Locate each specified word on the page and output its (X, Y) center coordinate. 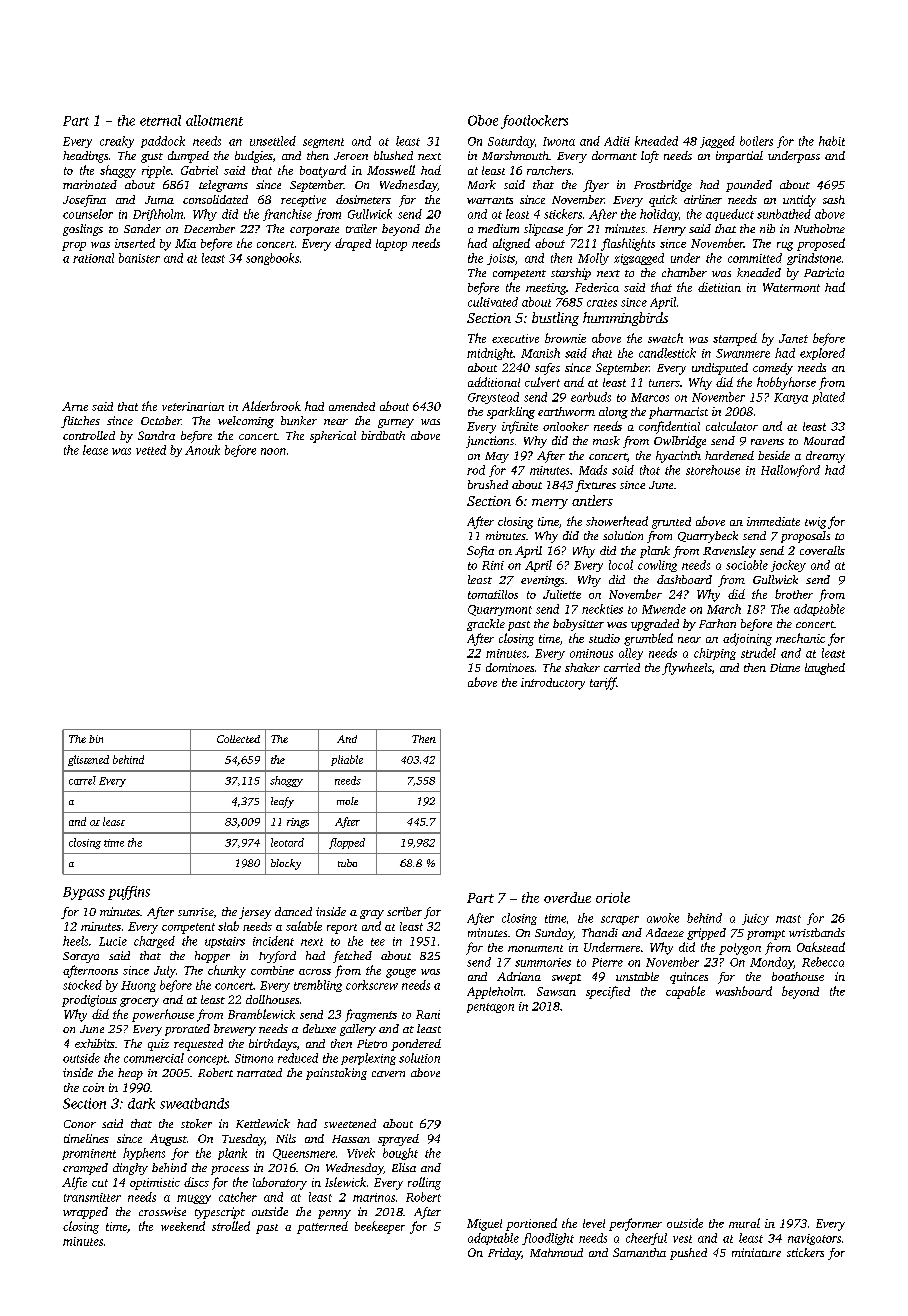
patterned (322, 1227)
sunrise (196, 912)
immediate (773, 521)
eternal (160, 120)
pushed (688, 1254)
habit (832, 141)
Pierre (607, 962)
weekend (183, 1226)
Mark (482, 184)
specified (608, 992)
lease (95, 450)
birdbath (383, 435)
